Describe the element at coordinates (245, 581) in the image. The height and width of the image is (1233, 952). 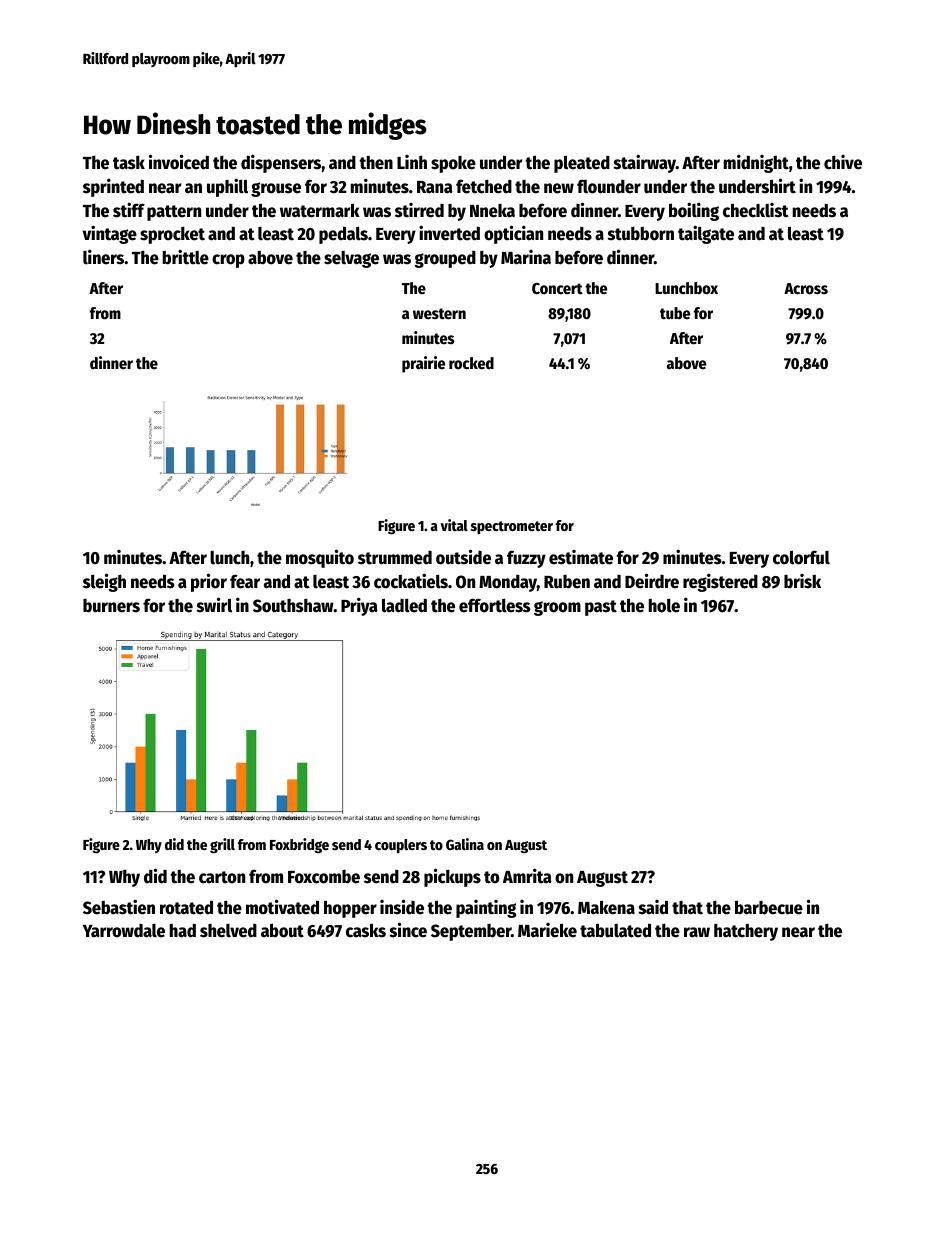
I see `fear` at that location.
